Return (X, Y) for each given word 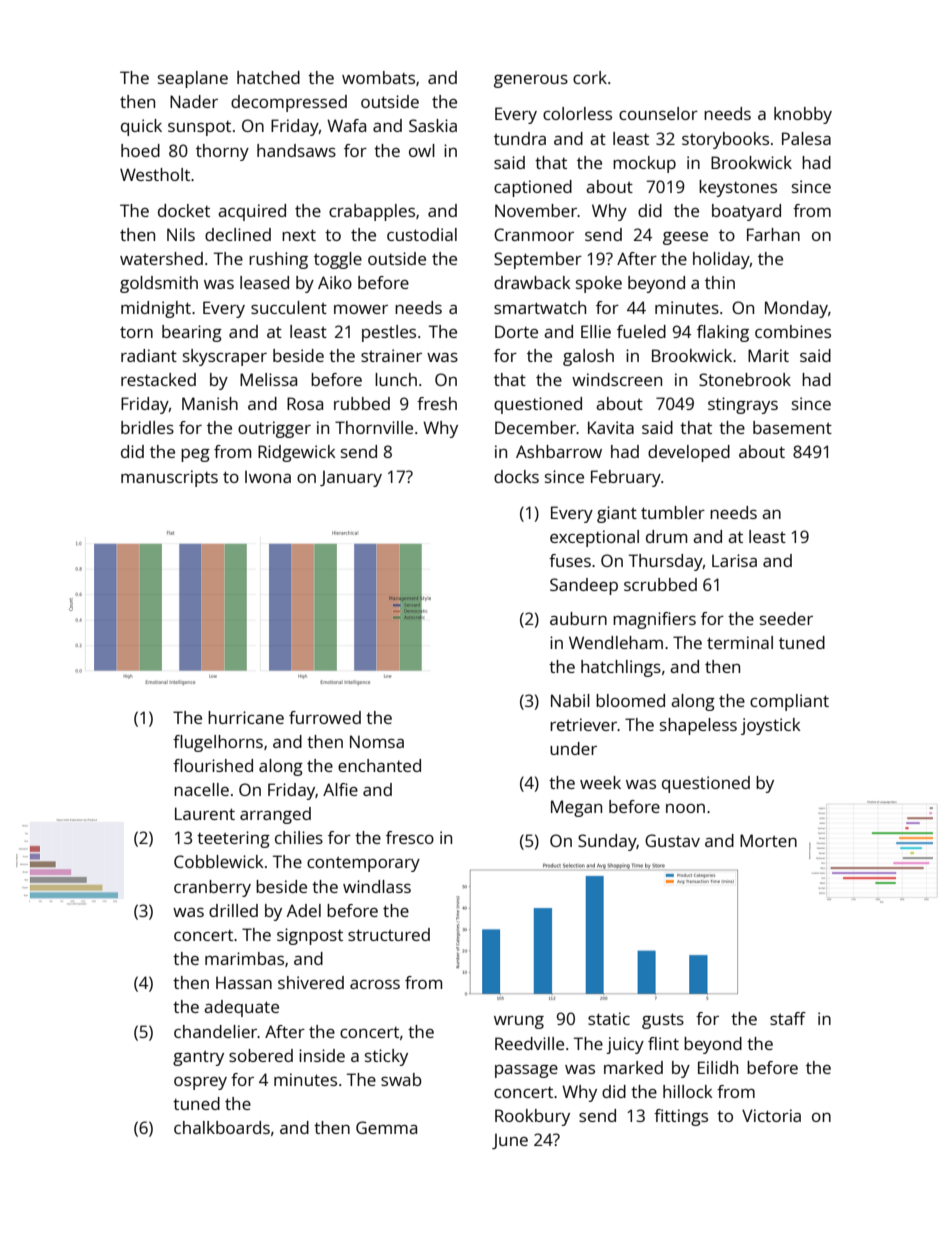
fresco (410, 837)
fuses (570, 560)
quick (141, 127)
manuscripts (169, 478)
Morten (768, 840)
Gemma (386, 1127)
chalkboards (222, 1127)
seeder (786, 618)
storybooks (725, 140)
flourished (213, 765)
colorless (577, 113)
